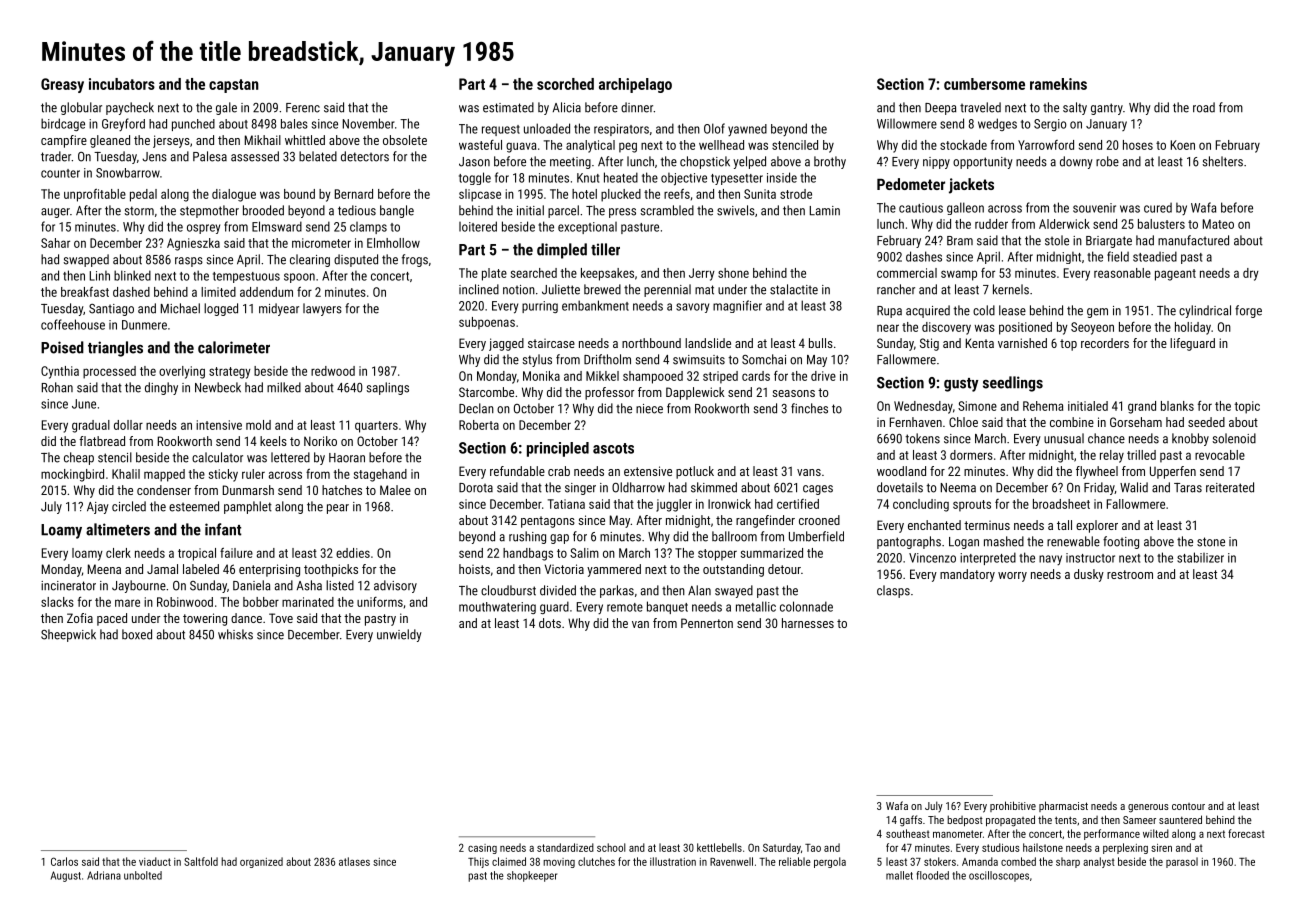 Image resolution: width=1308 pixels, height=924 pixels. I want to click on stalactite, so click(794, 289).
